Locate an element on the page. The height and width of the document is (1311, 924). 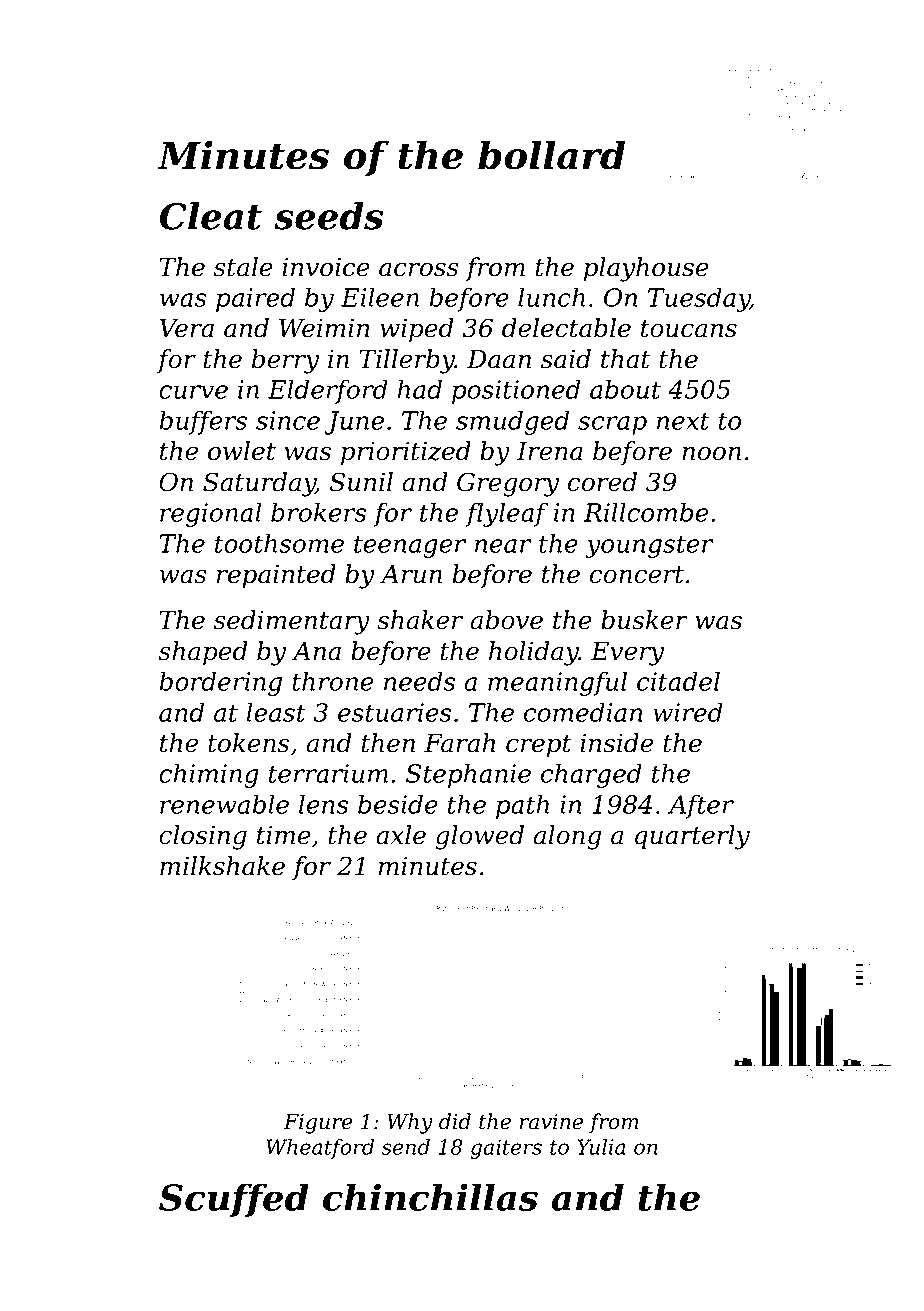
buffers is located at coordinates (203, 422).
